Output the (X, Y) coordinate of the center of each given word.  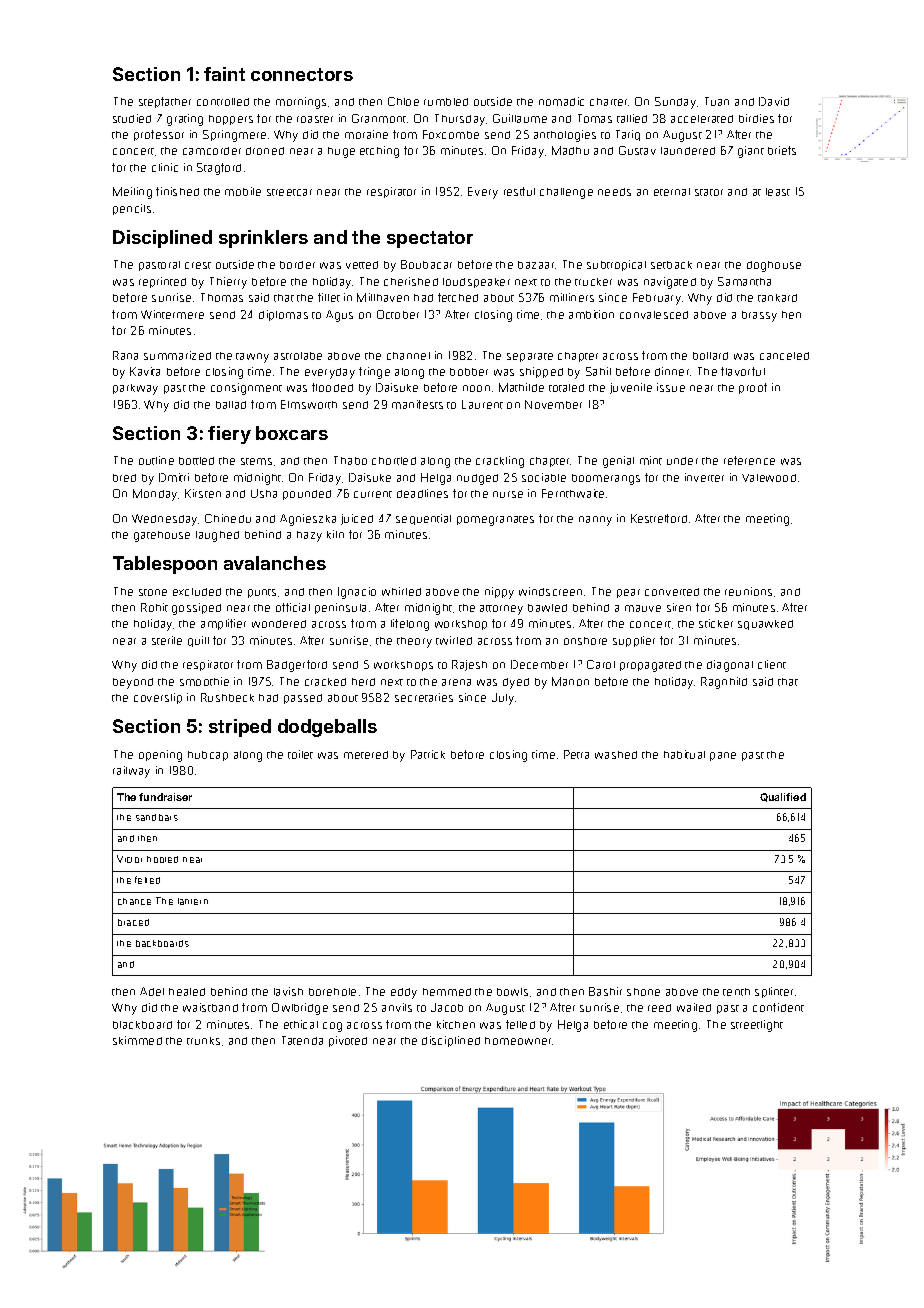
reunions (748, 591)
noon (476, 388)
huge (341, 152)
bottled (196, 461)
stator (709, 192)
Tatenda (302, 1040)
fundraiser (165, 797)
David (774, 101)
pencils (132, 209)
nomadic (561, 101)
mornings (301, 103)
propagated (650, 666)
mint (651, 460)
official (293, 607)
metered (366, 755)
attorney (501, 610)
